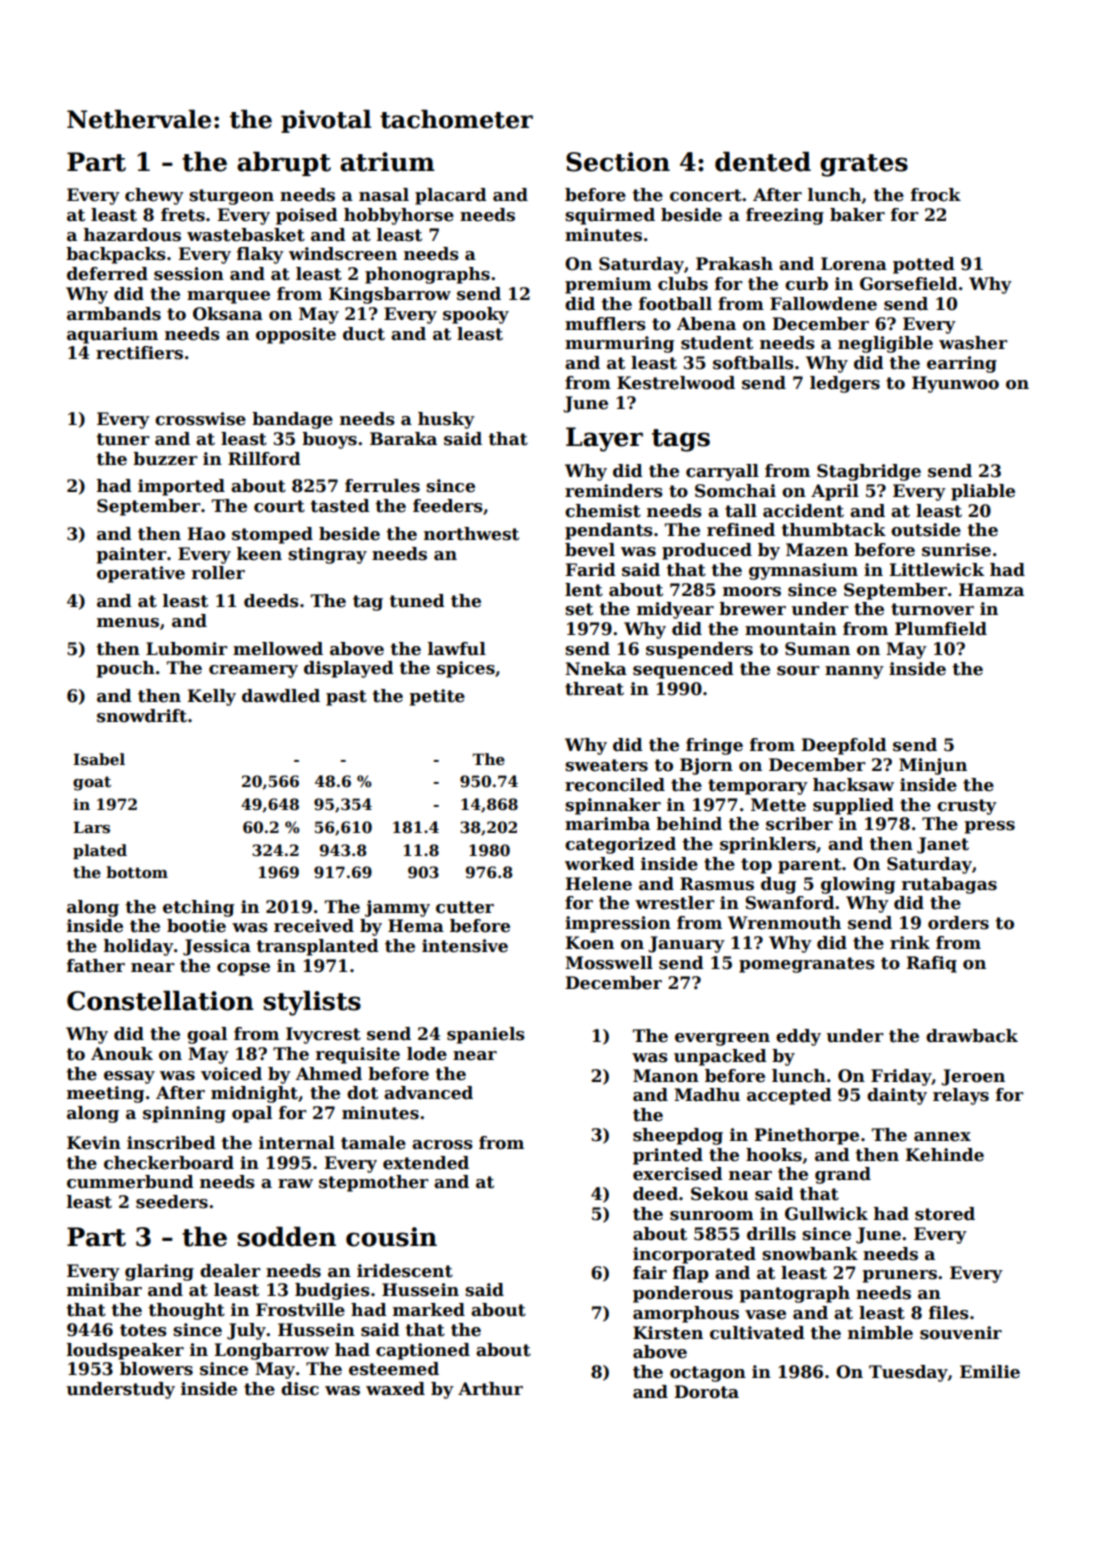 This page has height=1552, width=1097. What do you see at coordinates (186, 1311) in the page?
I see `thought` at bounding box center [186, 1311].
